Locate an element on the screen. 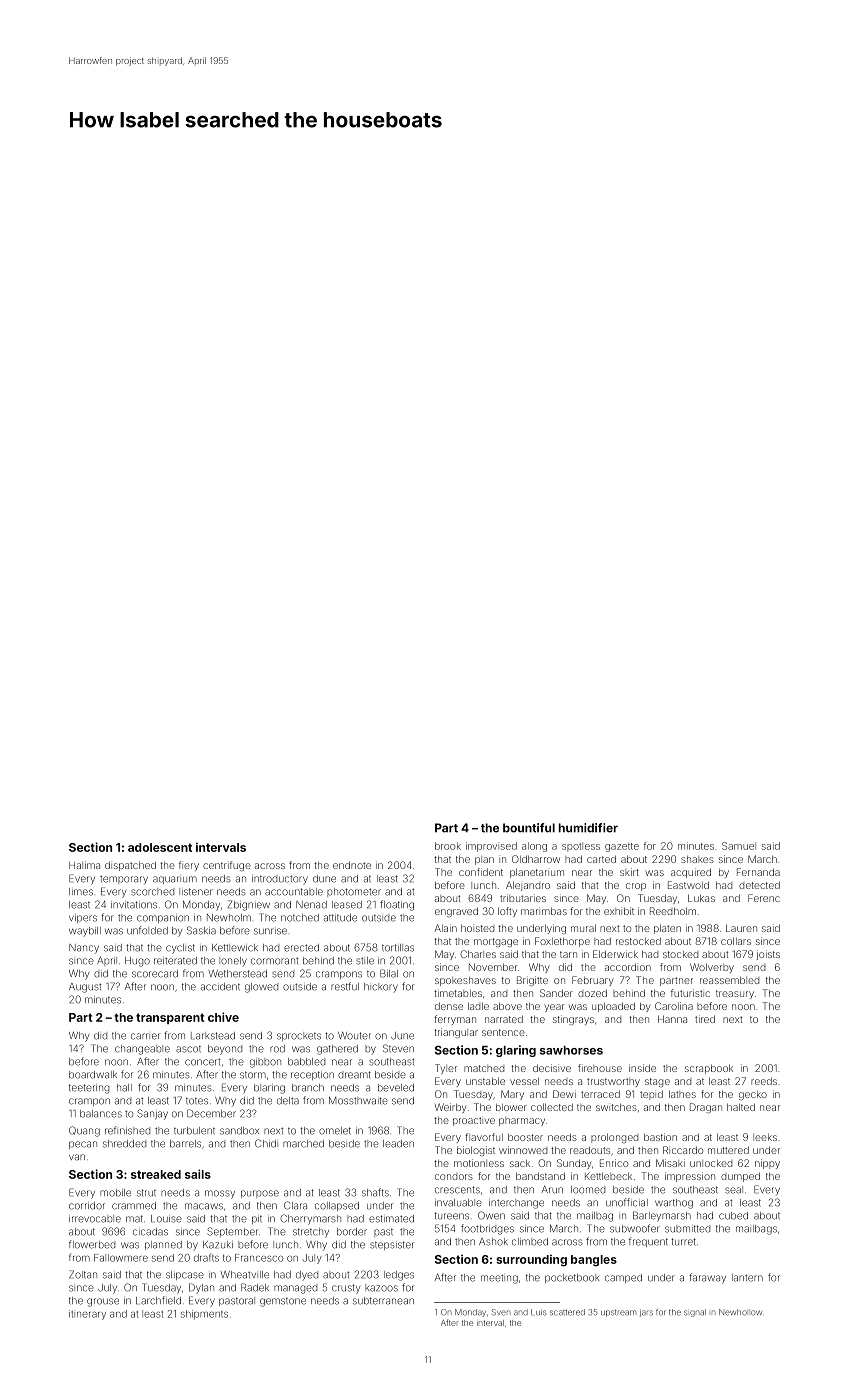 The image size is (849, 1400). adolescent is located at coordinates (160, 847).
